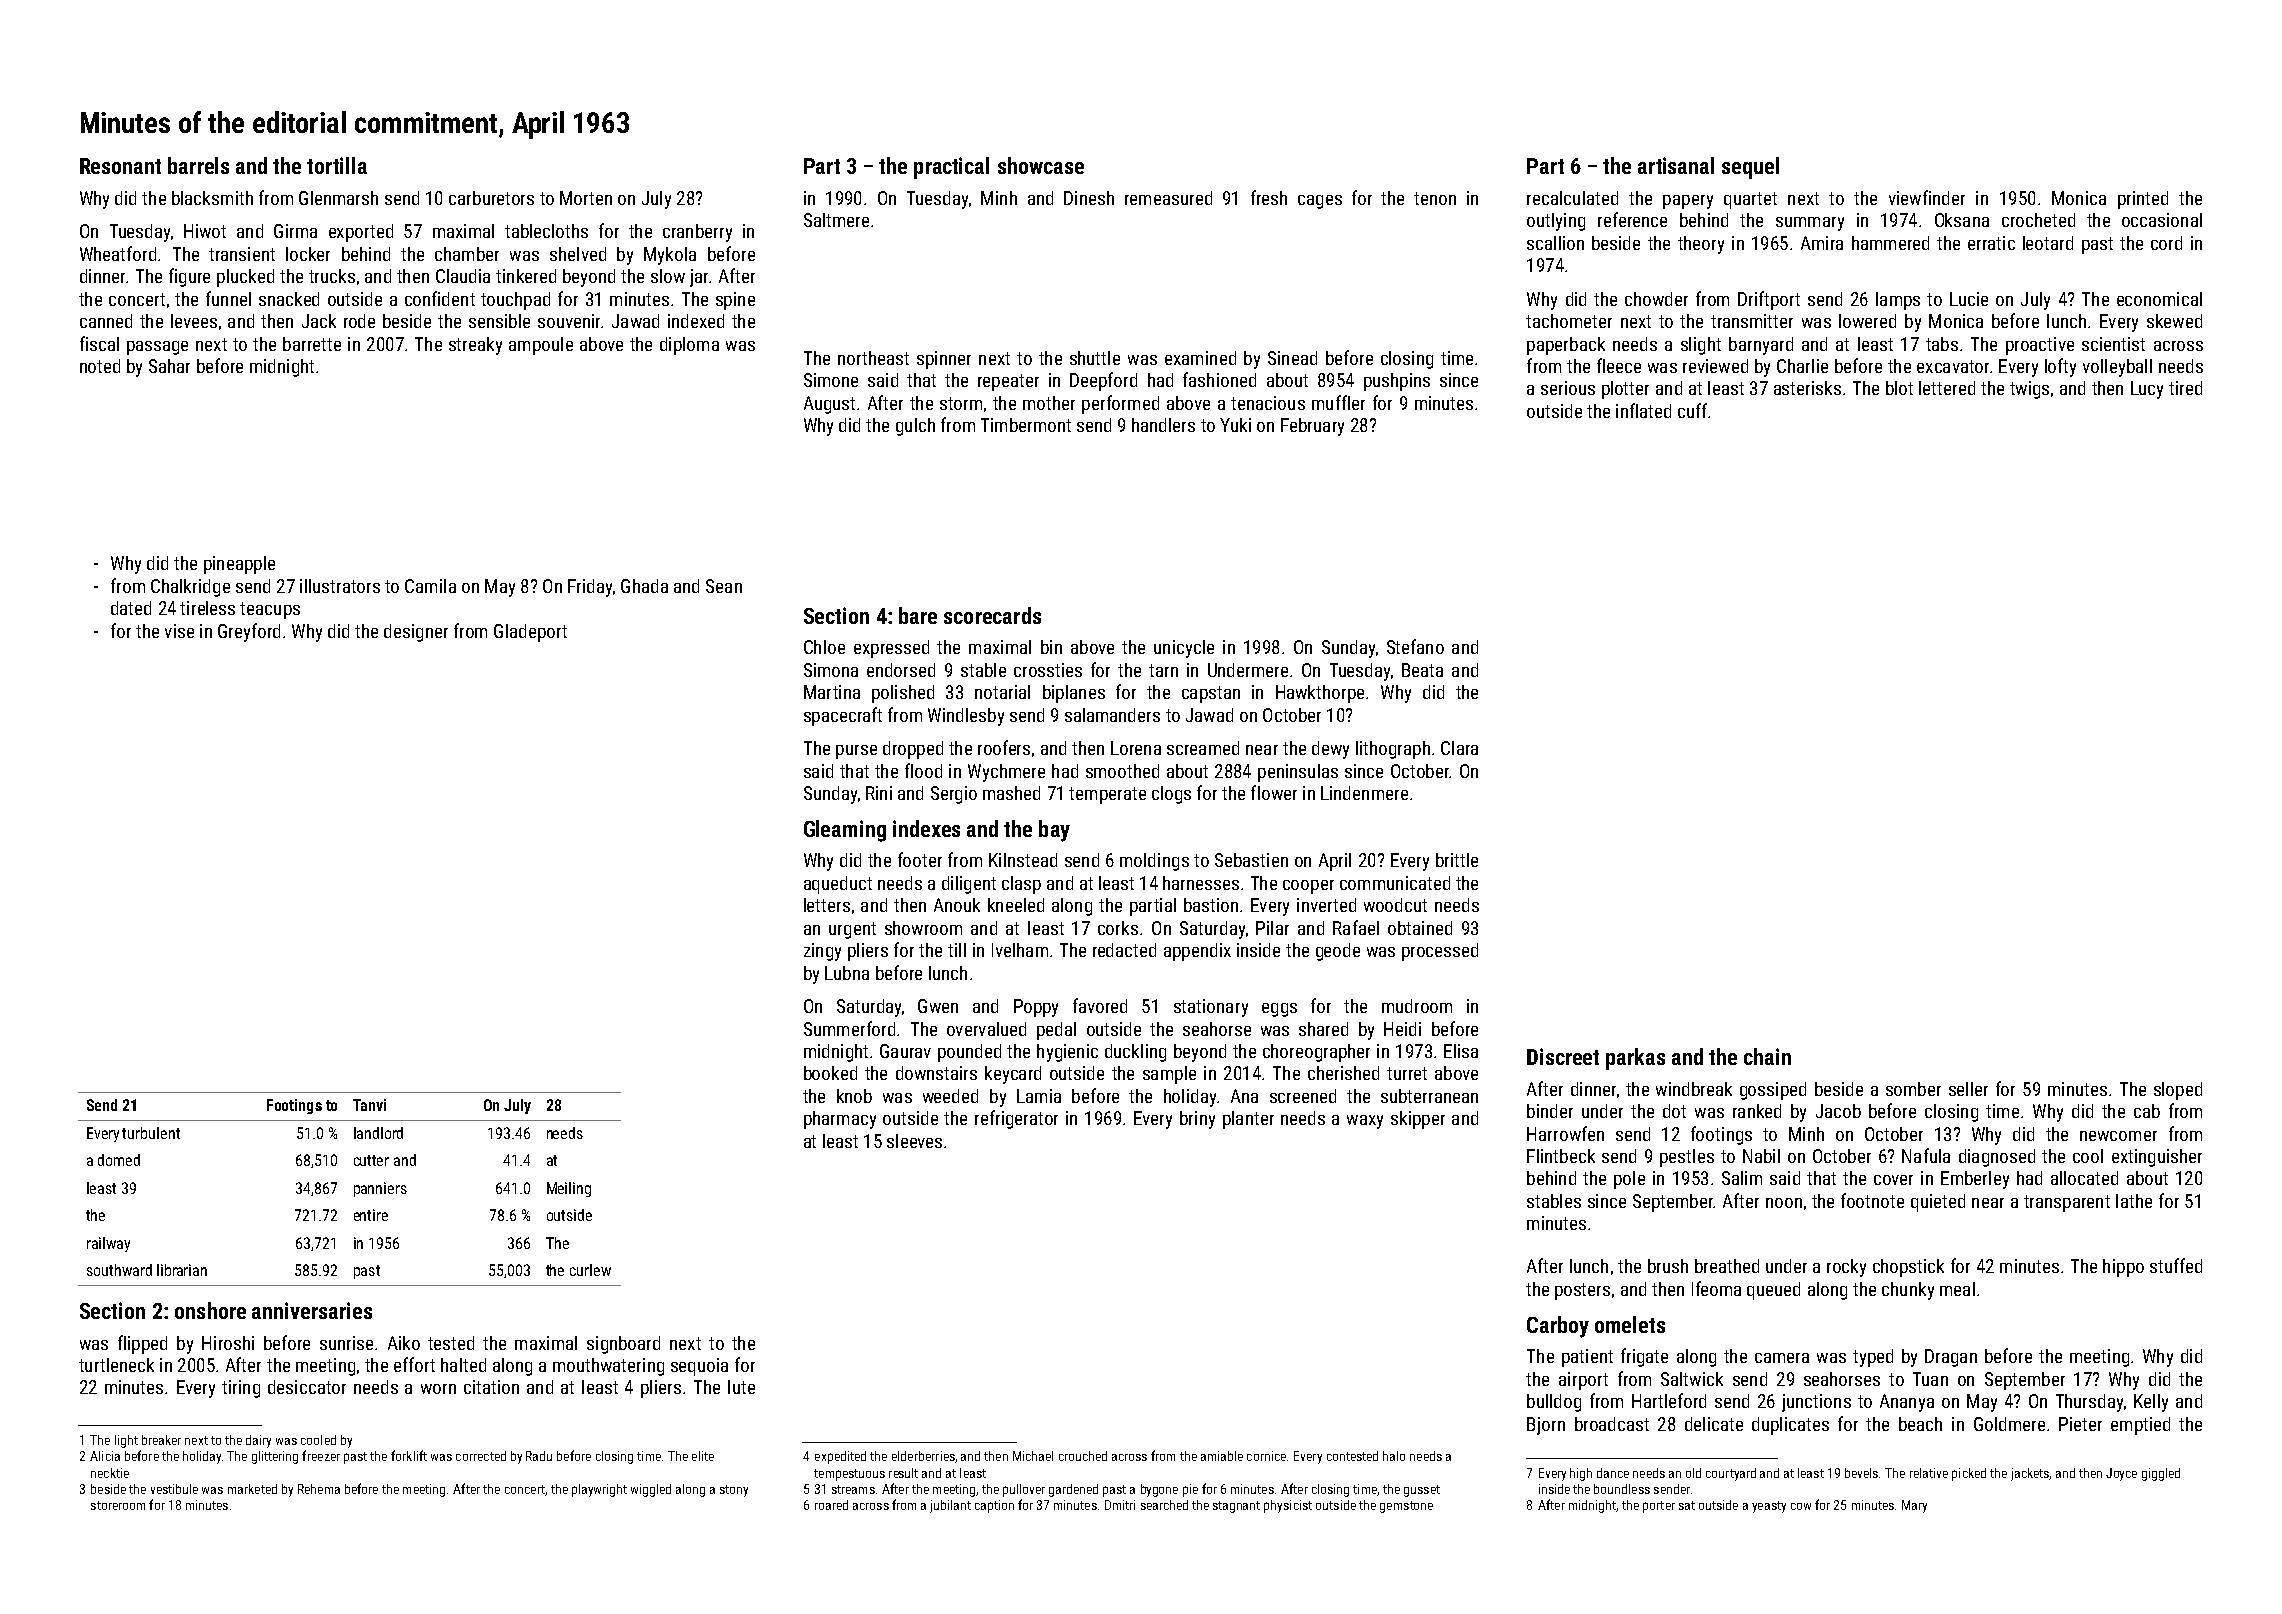 The image size is (2282, 1614). What do you see at coordinates (951, 168) in the image?
I see `practical` at bounding box center [951, 168].
